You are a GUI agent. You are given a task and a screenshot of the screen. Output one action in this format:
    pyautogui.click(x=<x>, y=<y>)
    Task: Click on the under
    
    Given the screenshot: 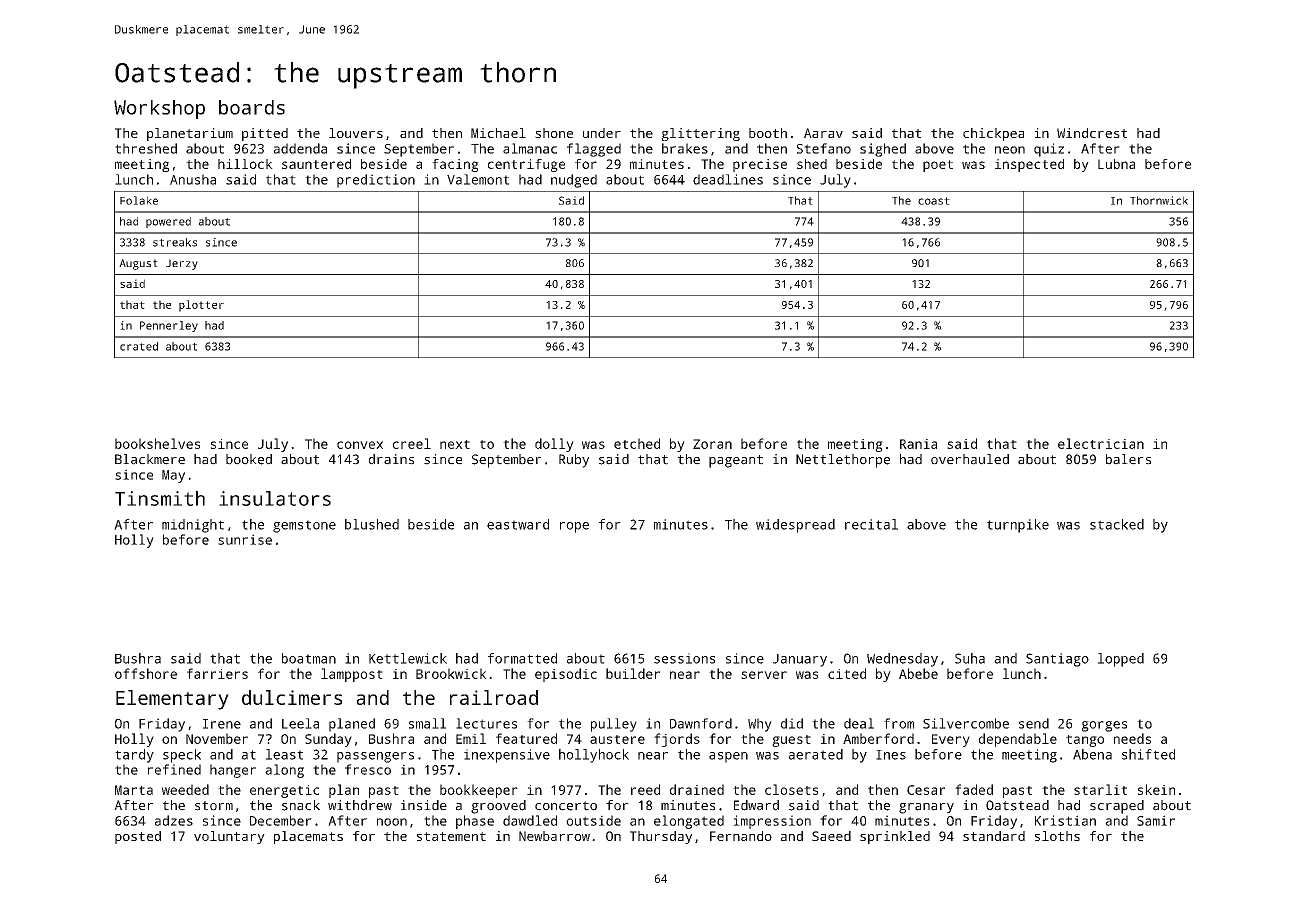 What is the action you would take?
    pyautogui.click(x=602, y=133)
